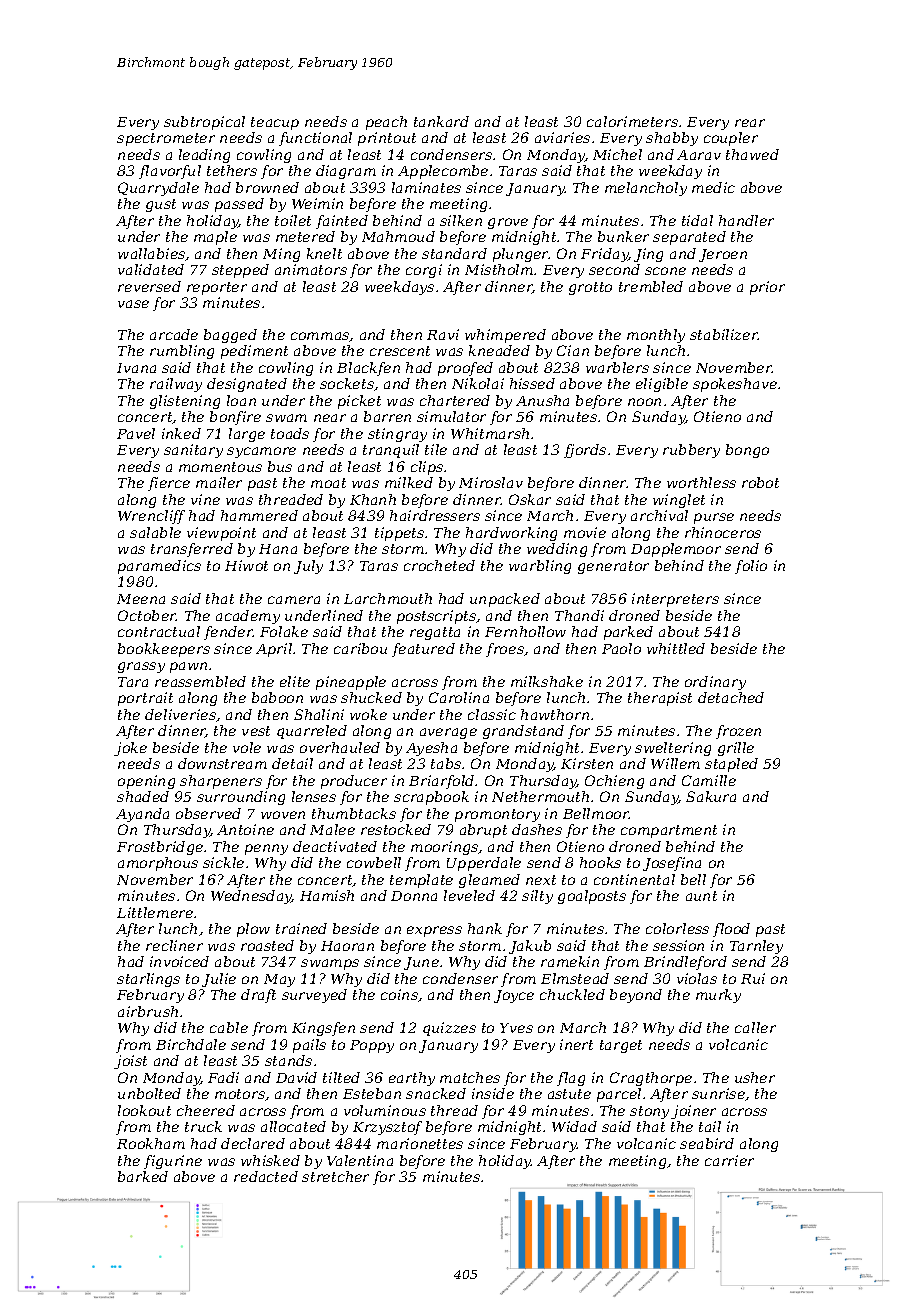 The height and width of the document is (1316, 908). Describe the element at coordinates (656, 336) in the document. I see `monthly` at that location.
